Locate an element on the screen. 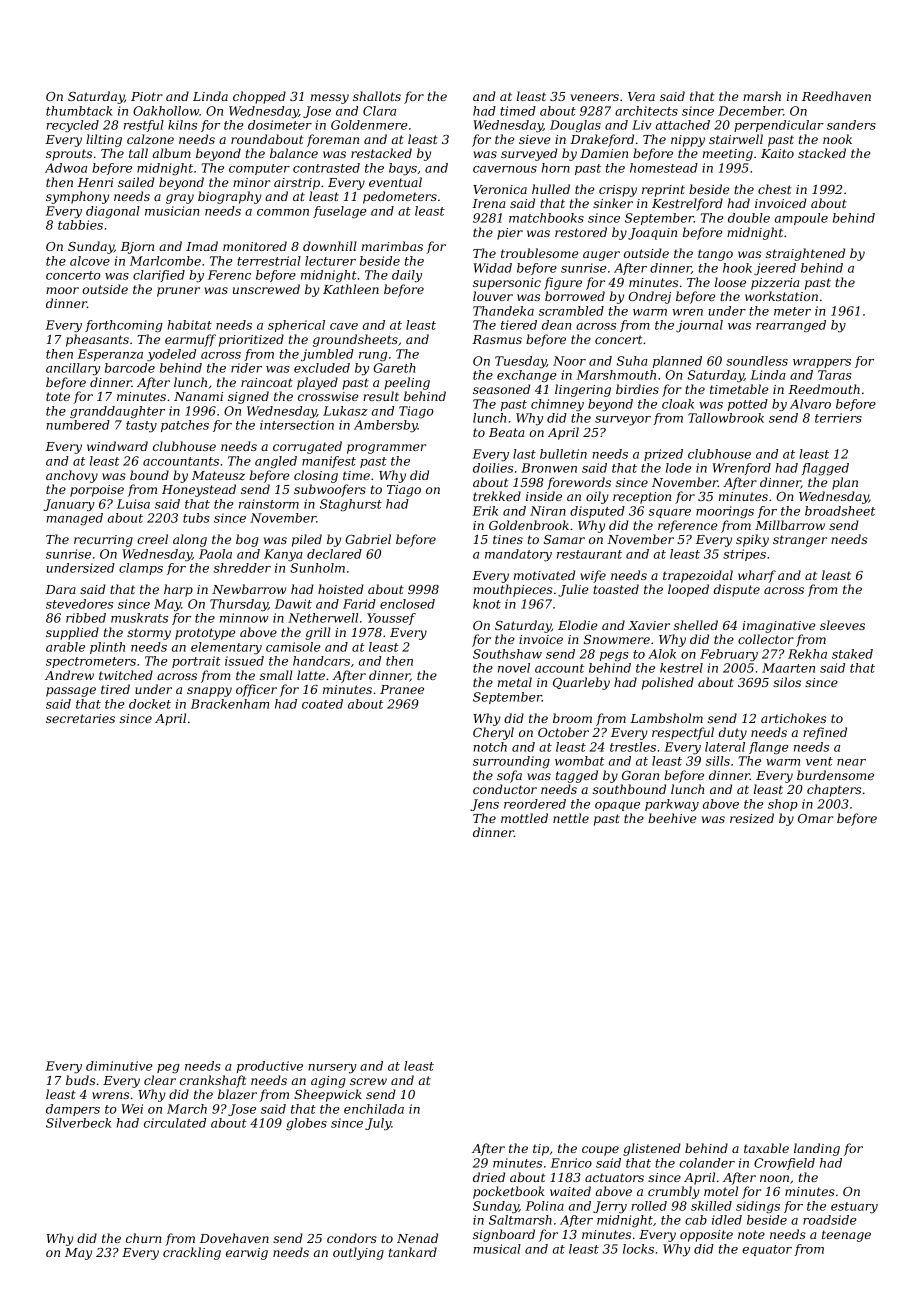  alcove is located at coordinates (90, 261).
